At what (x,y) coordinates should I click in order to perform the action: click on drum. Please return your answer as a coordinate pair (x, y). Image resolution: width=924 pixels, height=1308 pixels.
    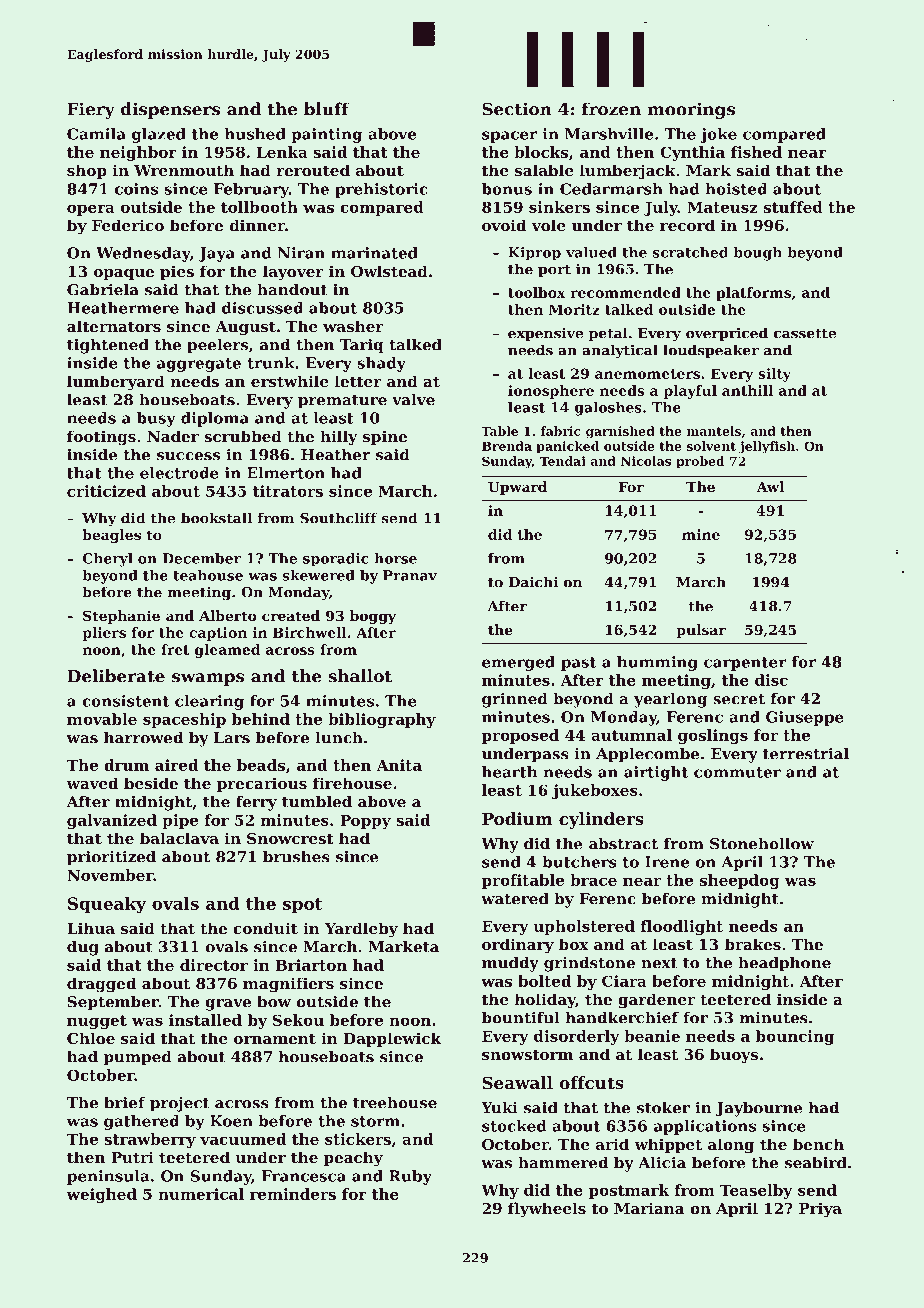
    Looking at the image, I should click on (126, 765).
